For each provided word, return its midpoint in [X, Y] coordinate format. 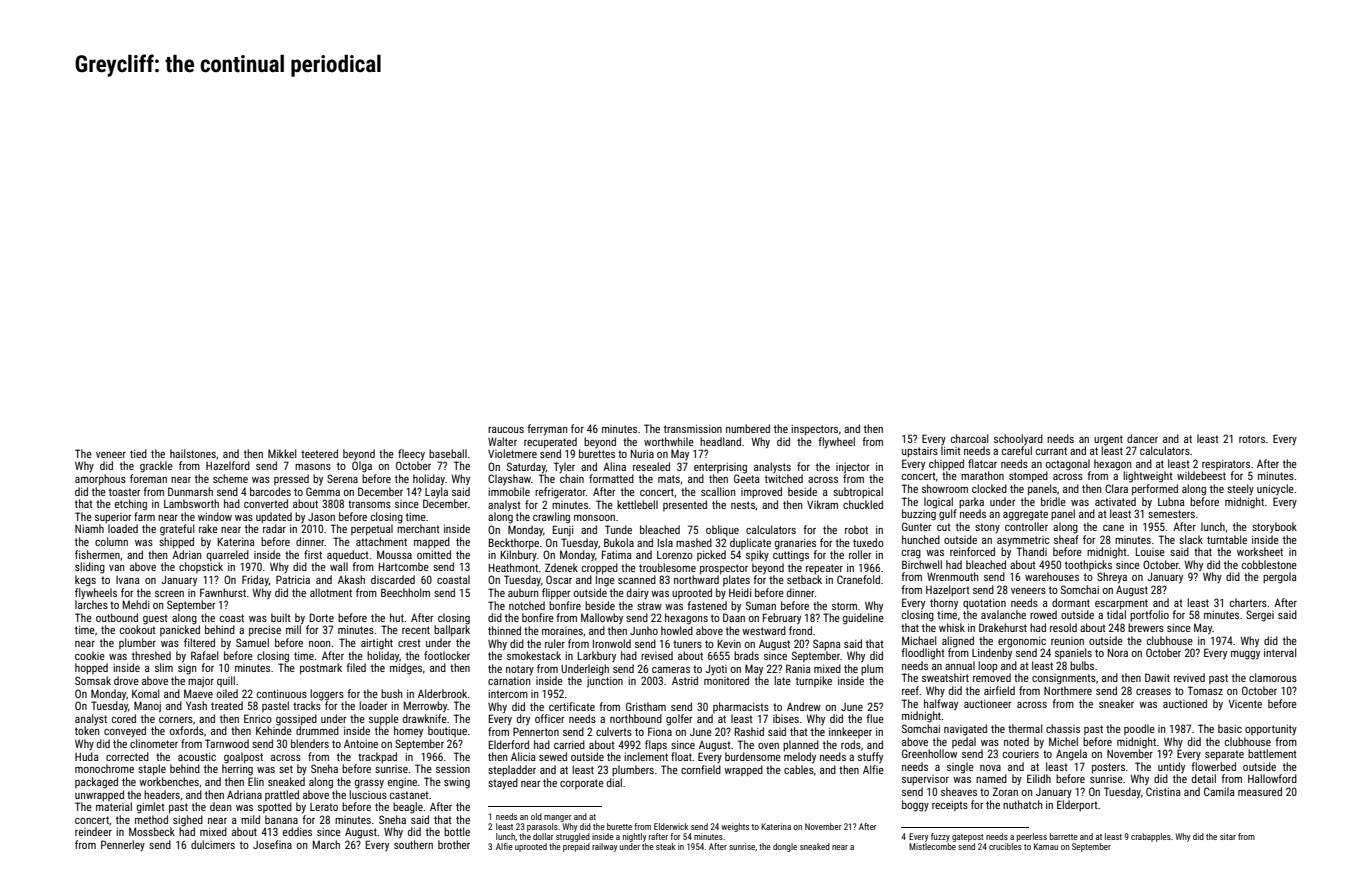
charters [1248, 602]
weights [735, 827]
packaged [96, 783]
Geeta [746, 478]
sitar [1228, 836]
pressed [291, 479]
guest [155, 619]
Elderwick [671, 826]
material [114, 806]
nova [990, 768]
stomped [1028, 477]
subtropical [858, 492]
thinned [504, 630]
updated [274, 517]
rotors [1252, 439]
